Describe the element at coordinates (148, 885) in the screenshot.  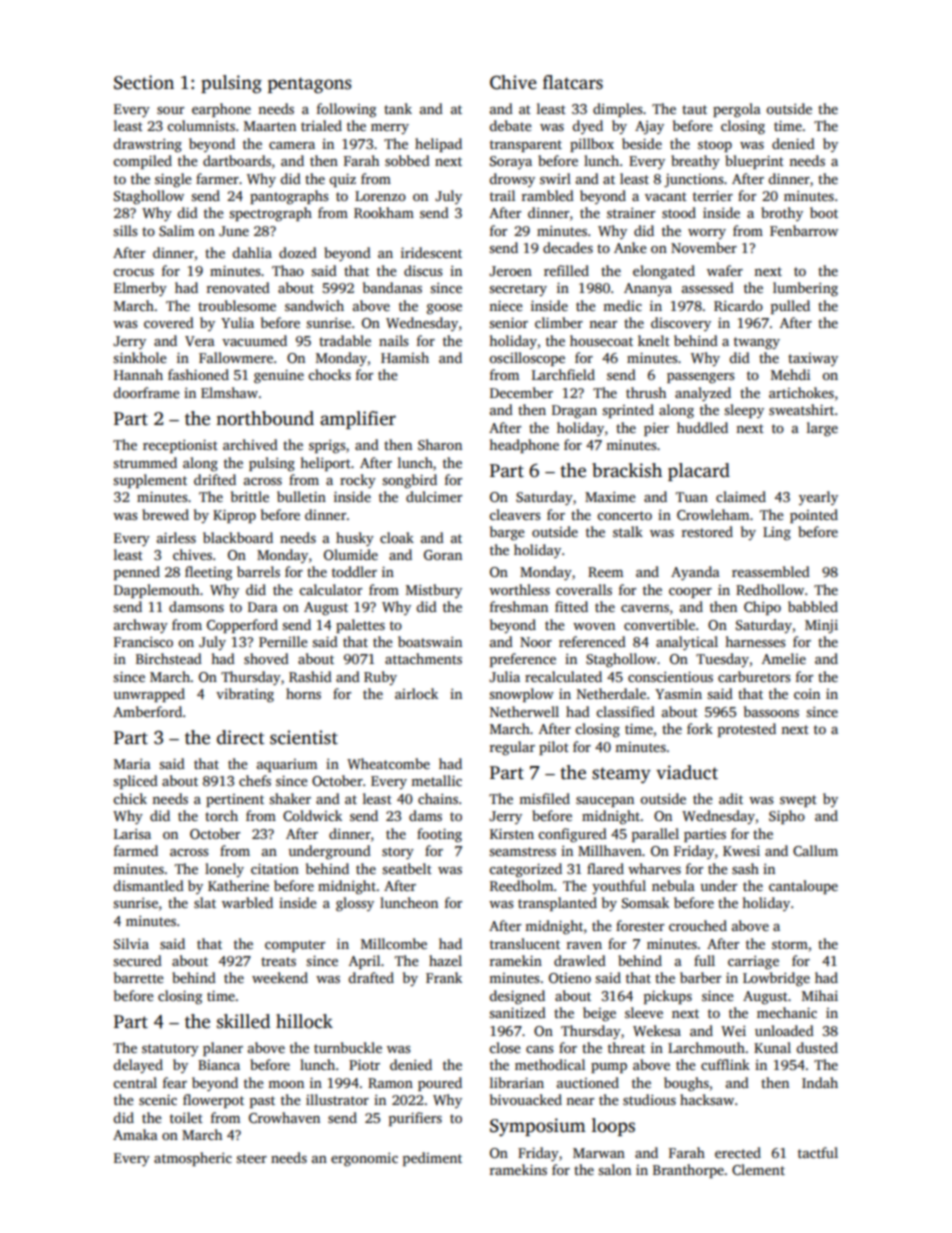
I see `dismantled` at that location.
